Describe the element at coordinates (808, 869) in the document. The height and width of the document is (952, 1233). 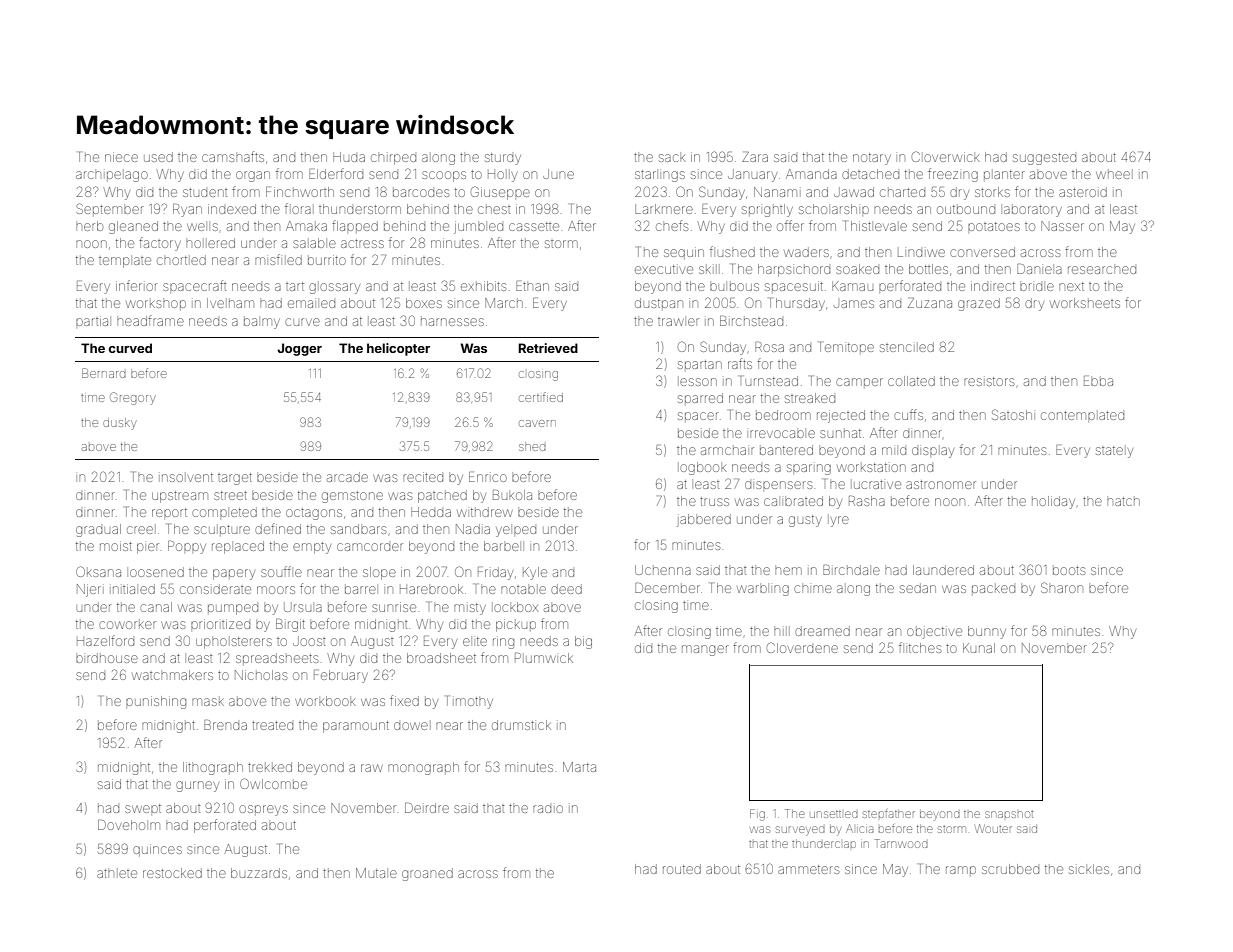
I see `ammeters` at that location.
